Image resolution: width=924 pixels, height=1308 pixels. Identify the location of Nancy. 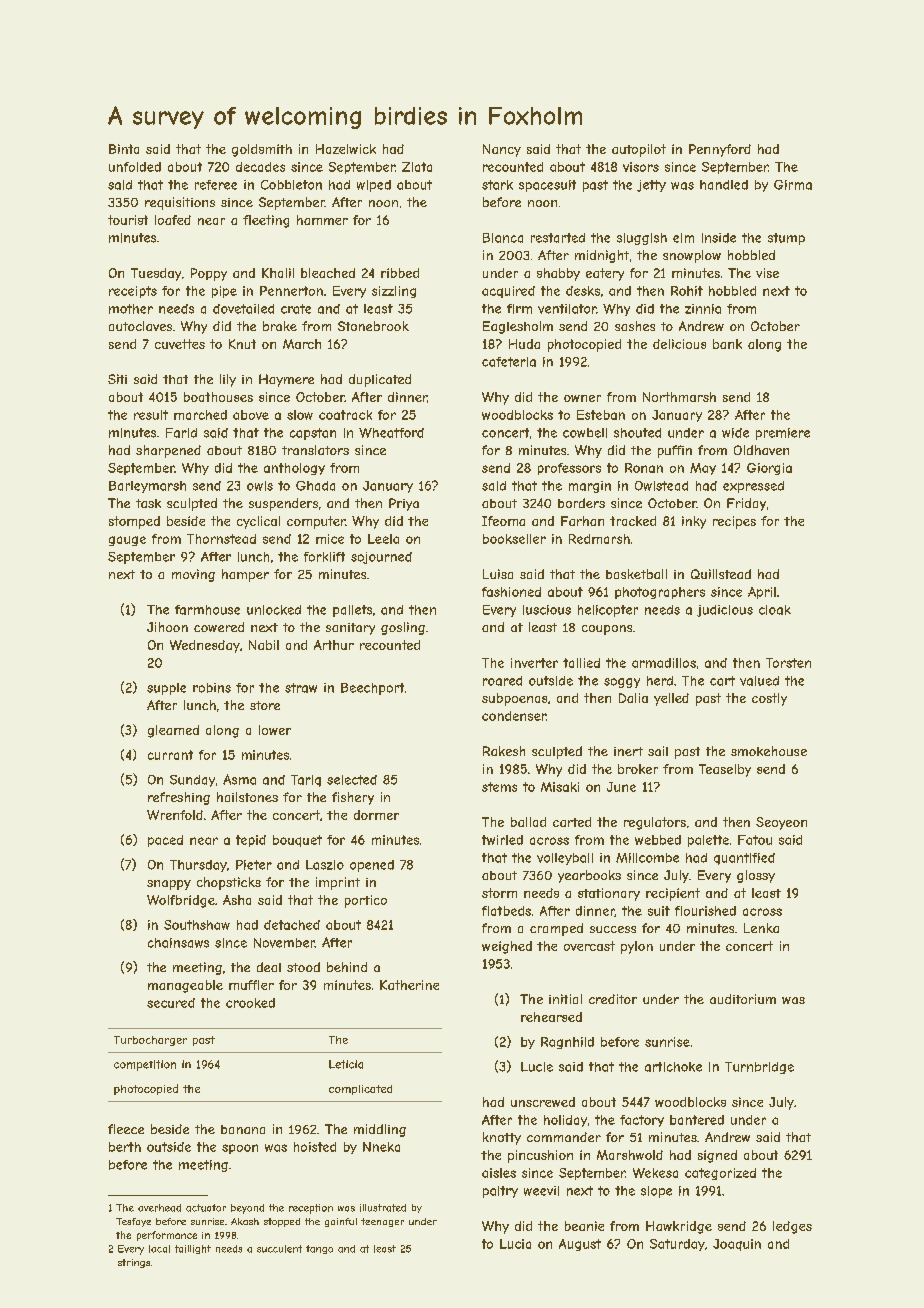
(502, 150).
